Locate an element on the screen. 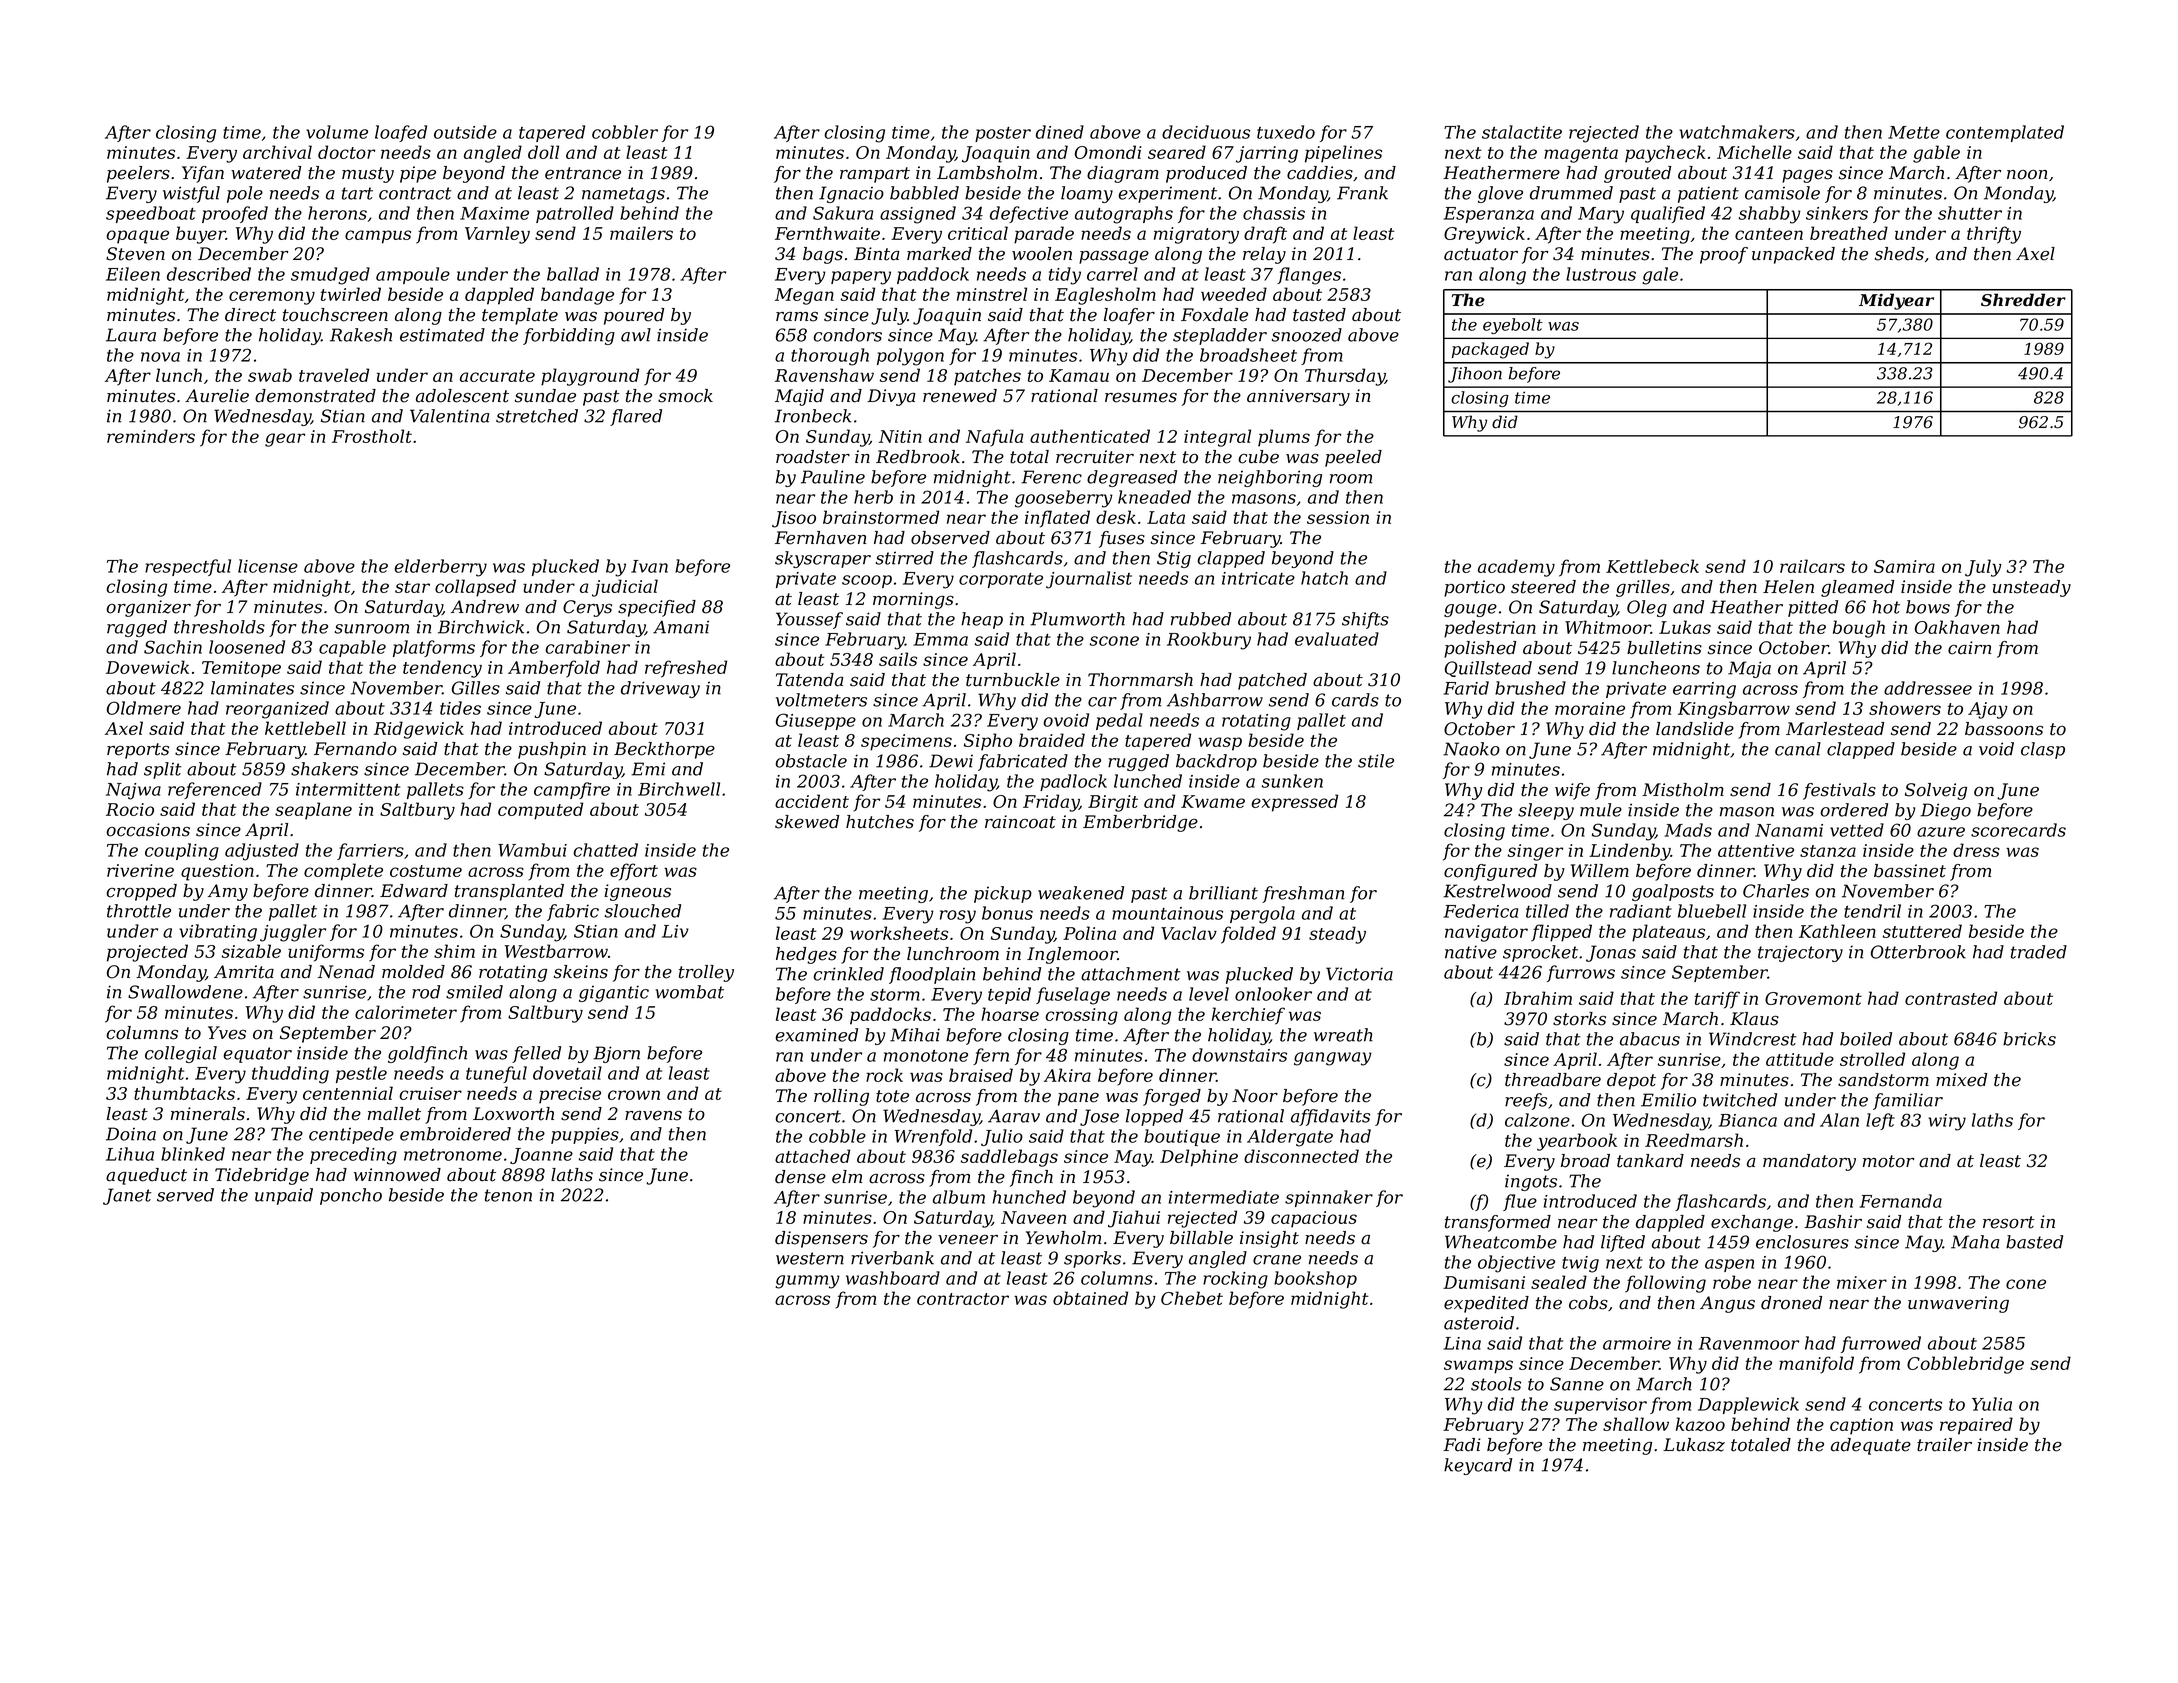 The height and width of the screenshot is (1683, 2178). Eaglesholm is located at coordinates (1105, 296).
